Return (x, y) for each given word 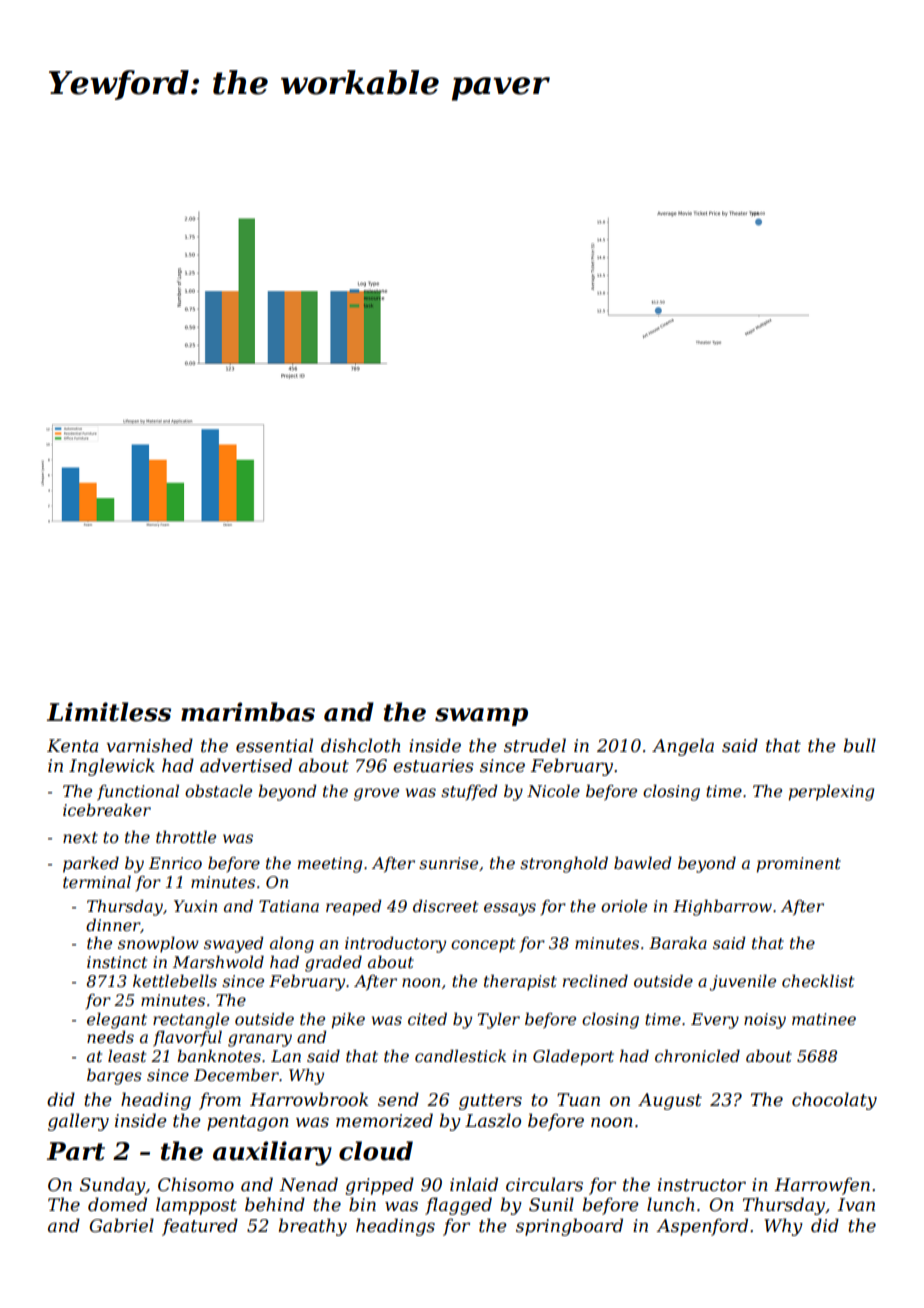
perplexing (831, 792)
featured (200, 1227)
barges (114, 1076)
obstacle (218, 790)
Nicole (553, 790)
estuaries (433, 766)
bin (362, 1204)
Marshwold (218, 961)
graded (333, 963)
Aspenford (702, 1227)
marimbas (248, 712)
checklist (818, 980)
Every (715, 1021)
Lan (286, 1056)
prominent (799, 865)
